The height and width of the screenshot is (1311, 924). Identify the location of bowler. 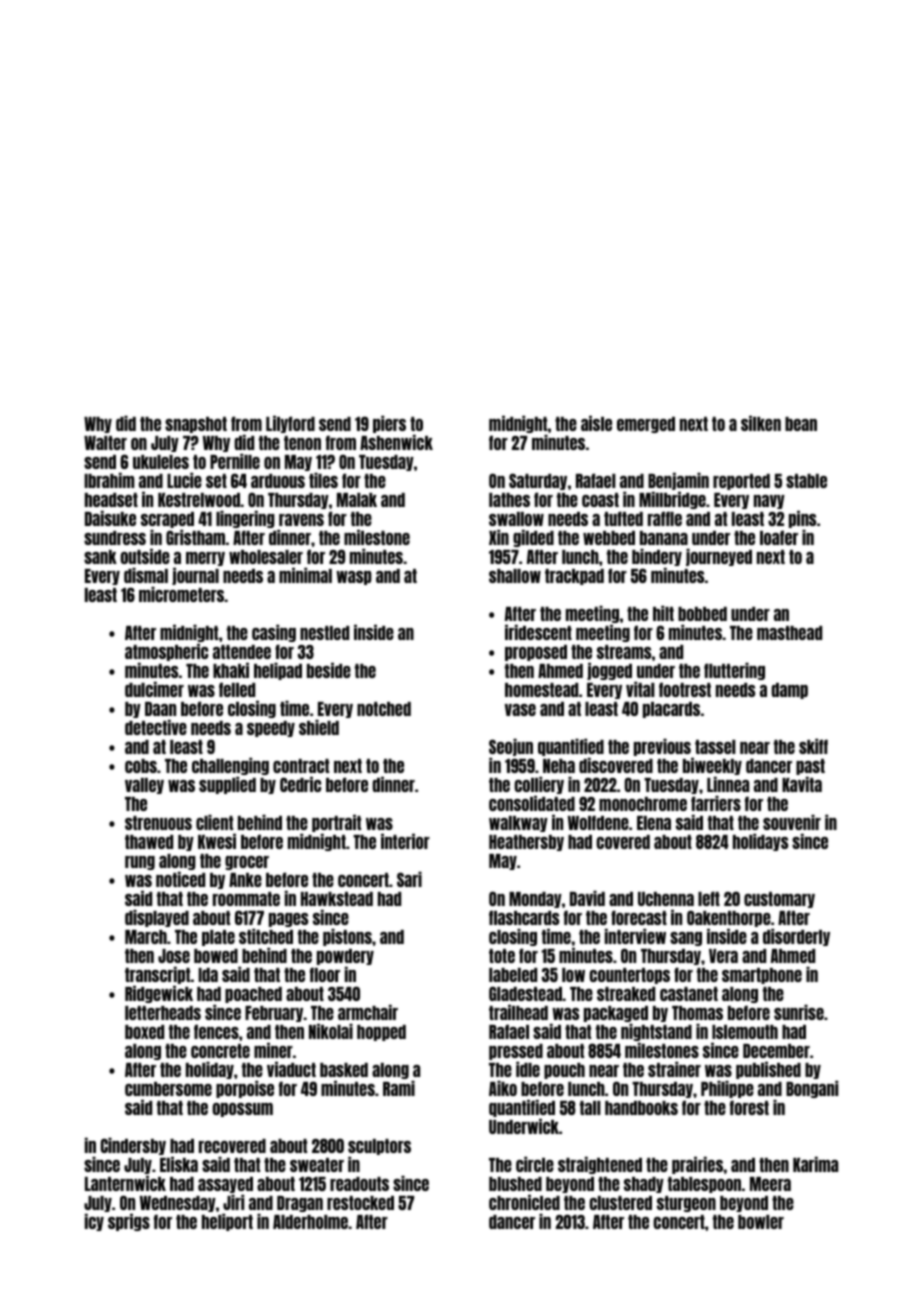
(761, 1222).
